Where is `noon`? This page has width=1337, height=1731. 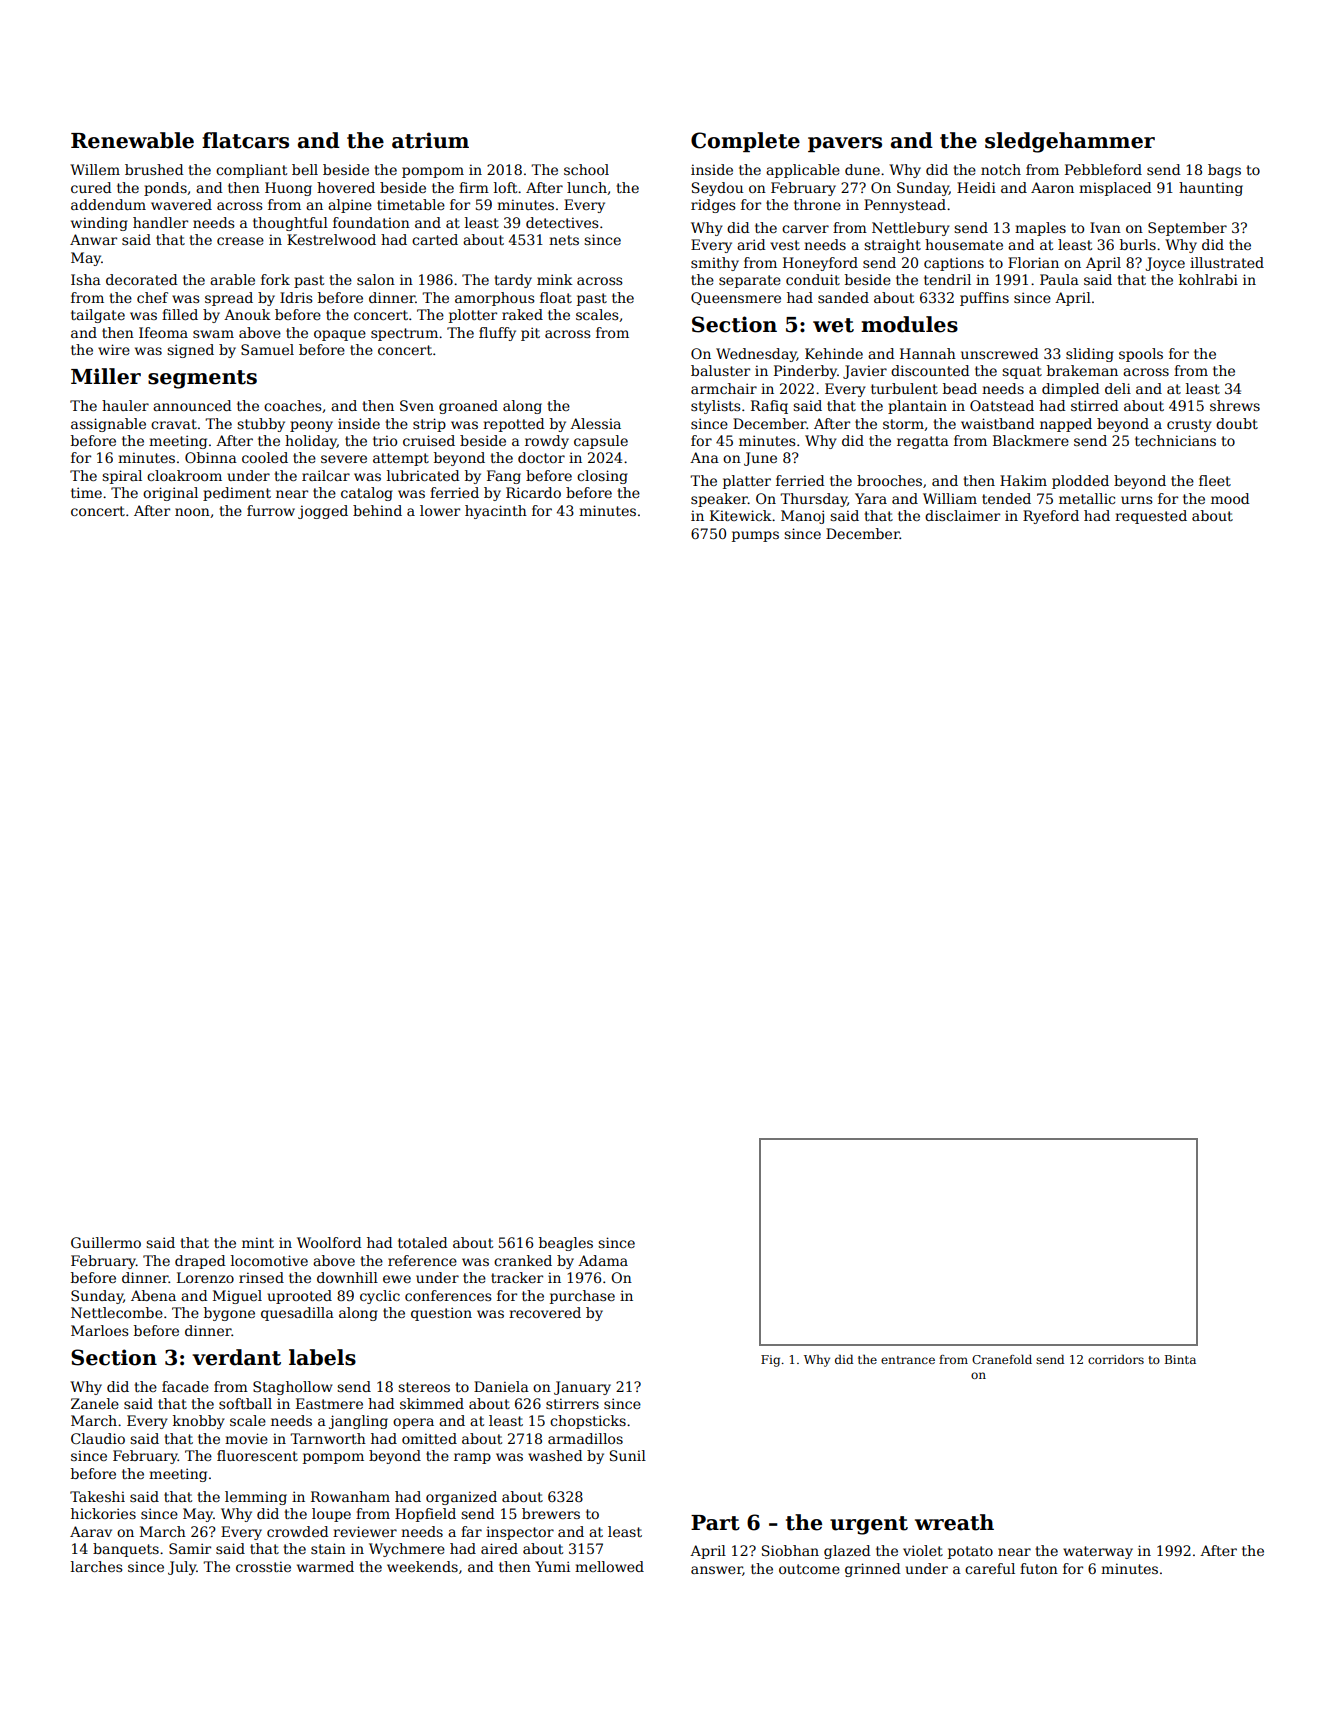 noon is located at coordinates (192, 512).
